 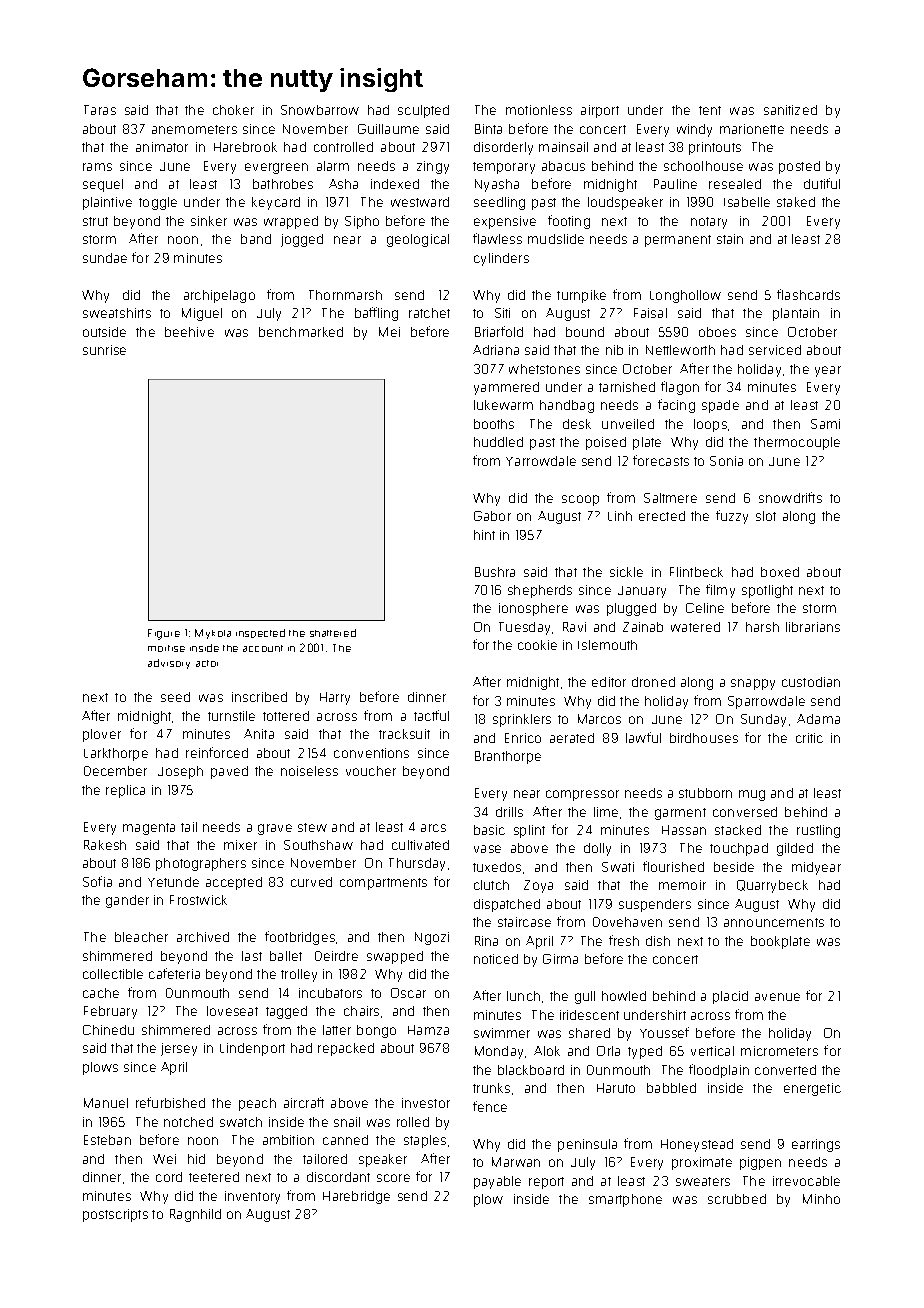 What do you see at coordinates (389, 332) in the image?
I see `Mei` at bounding box center [389, 332].
